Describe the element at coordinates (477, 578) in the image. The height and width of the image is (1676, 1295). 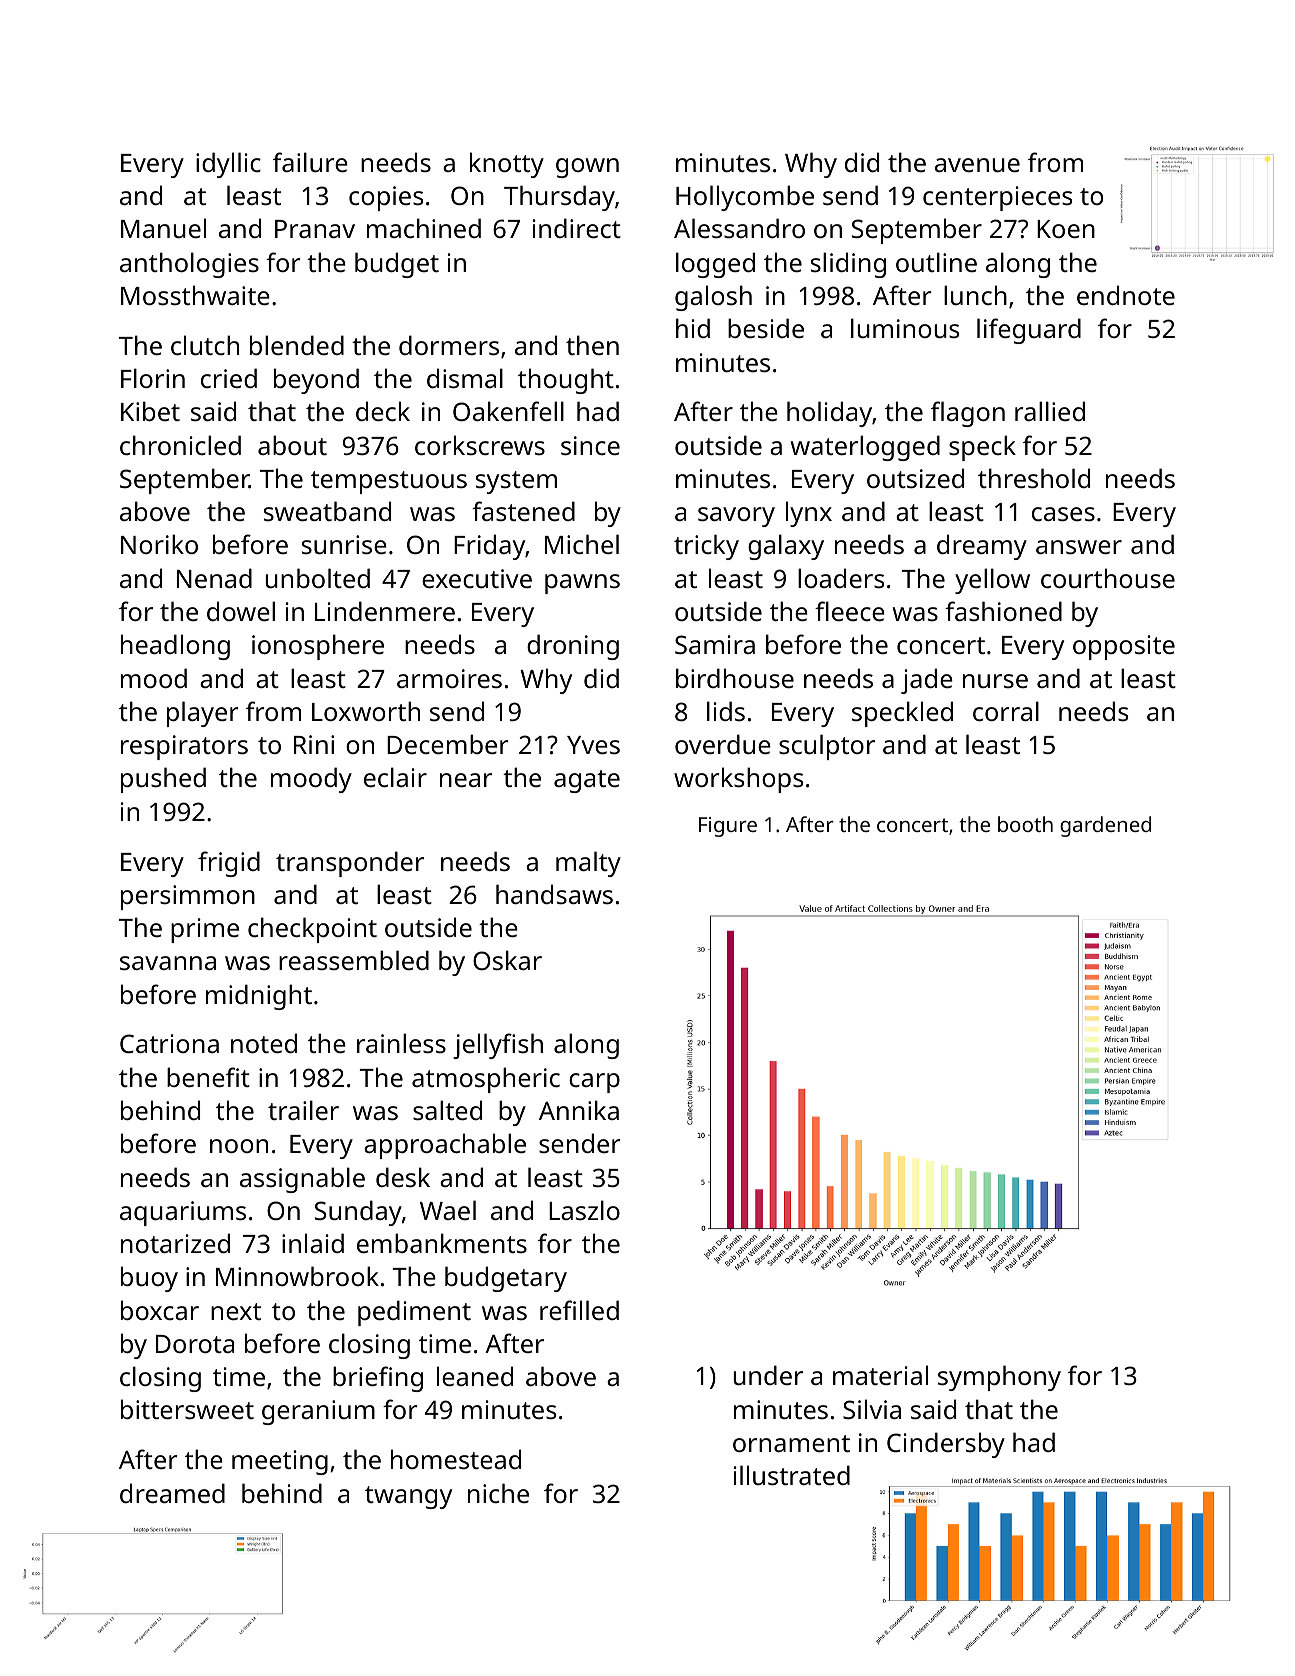
I see `executive` at that location.
